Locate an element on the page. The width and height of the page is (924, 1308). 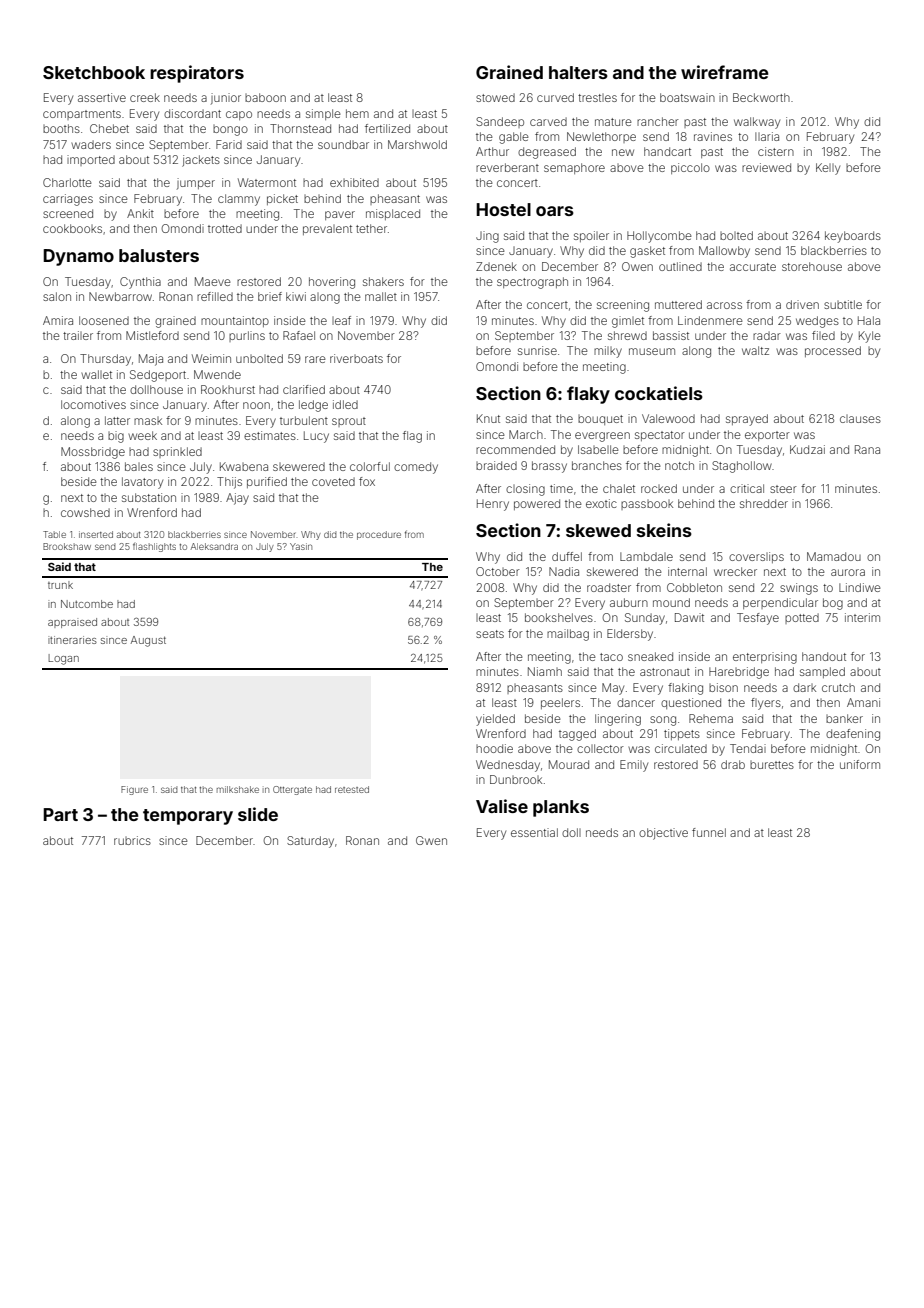
potted is located at coordinates (802, 618).
